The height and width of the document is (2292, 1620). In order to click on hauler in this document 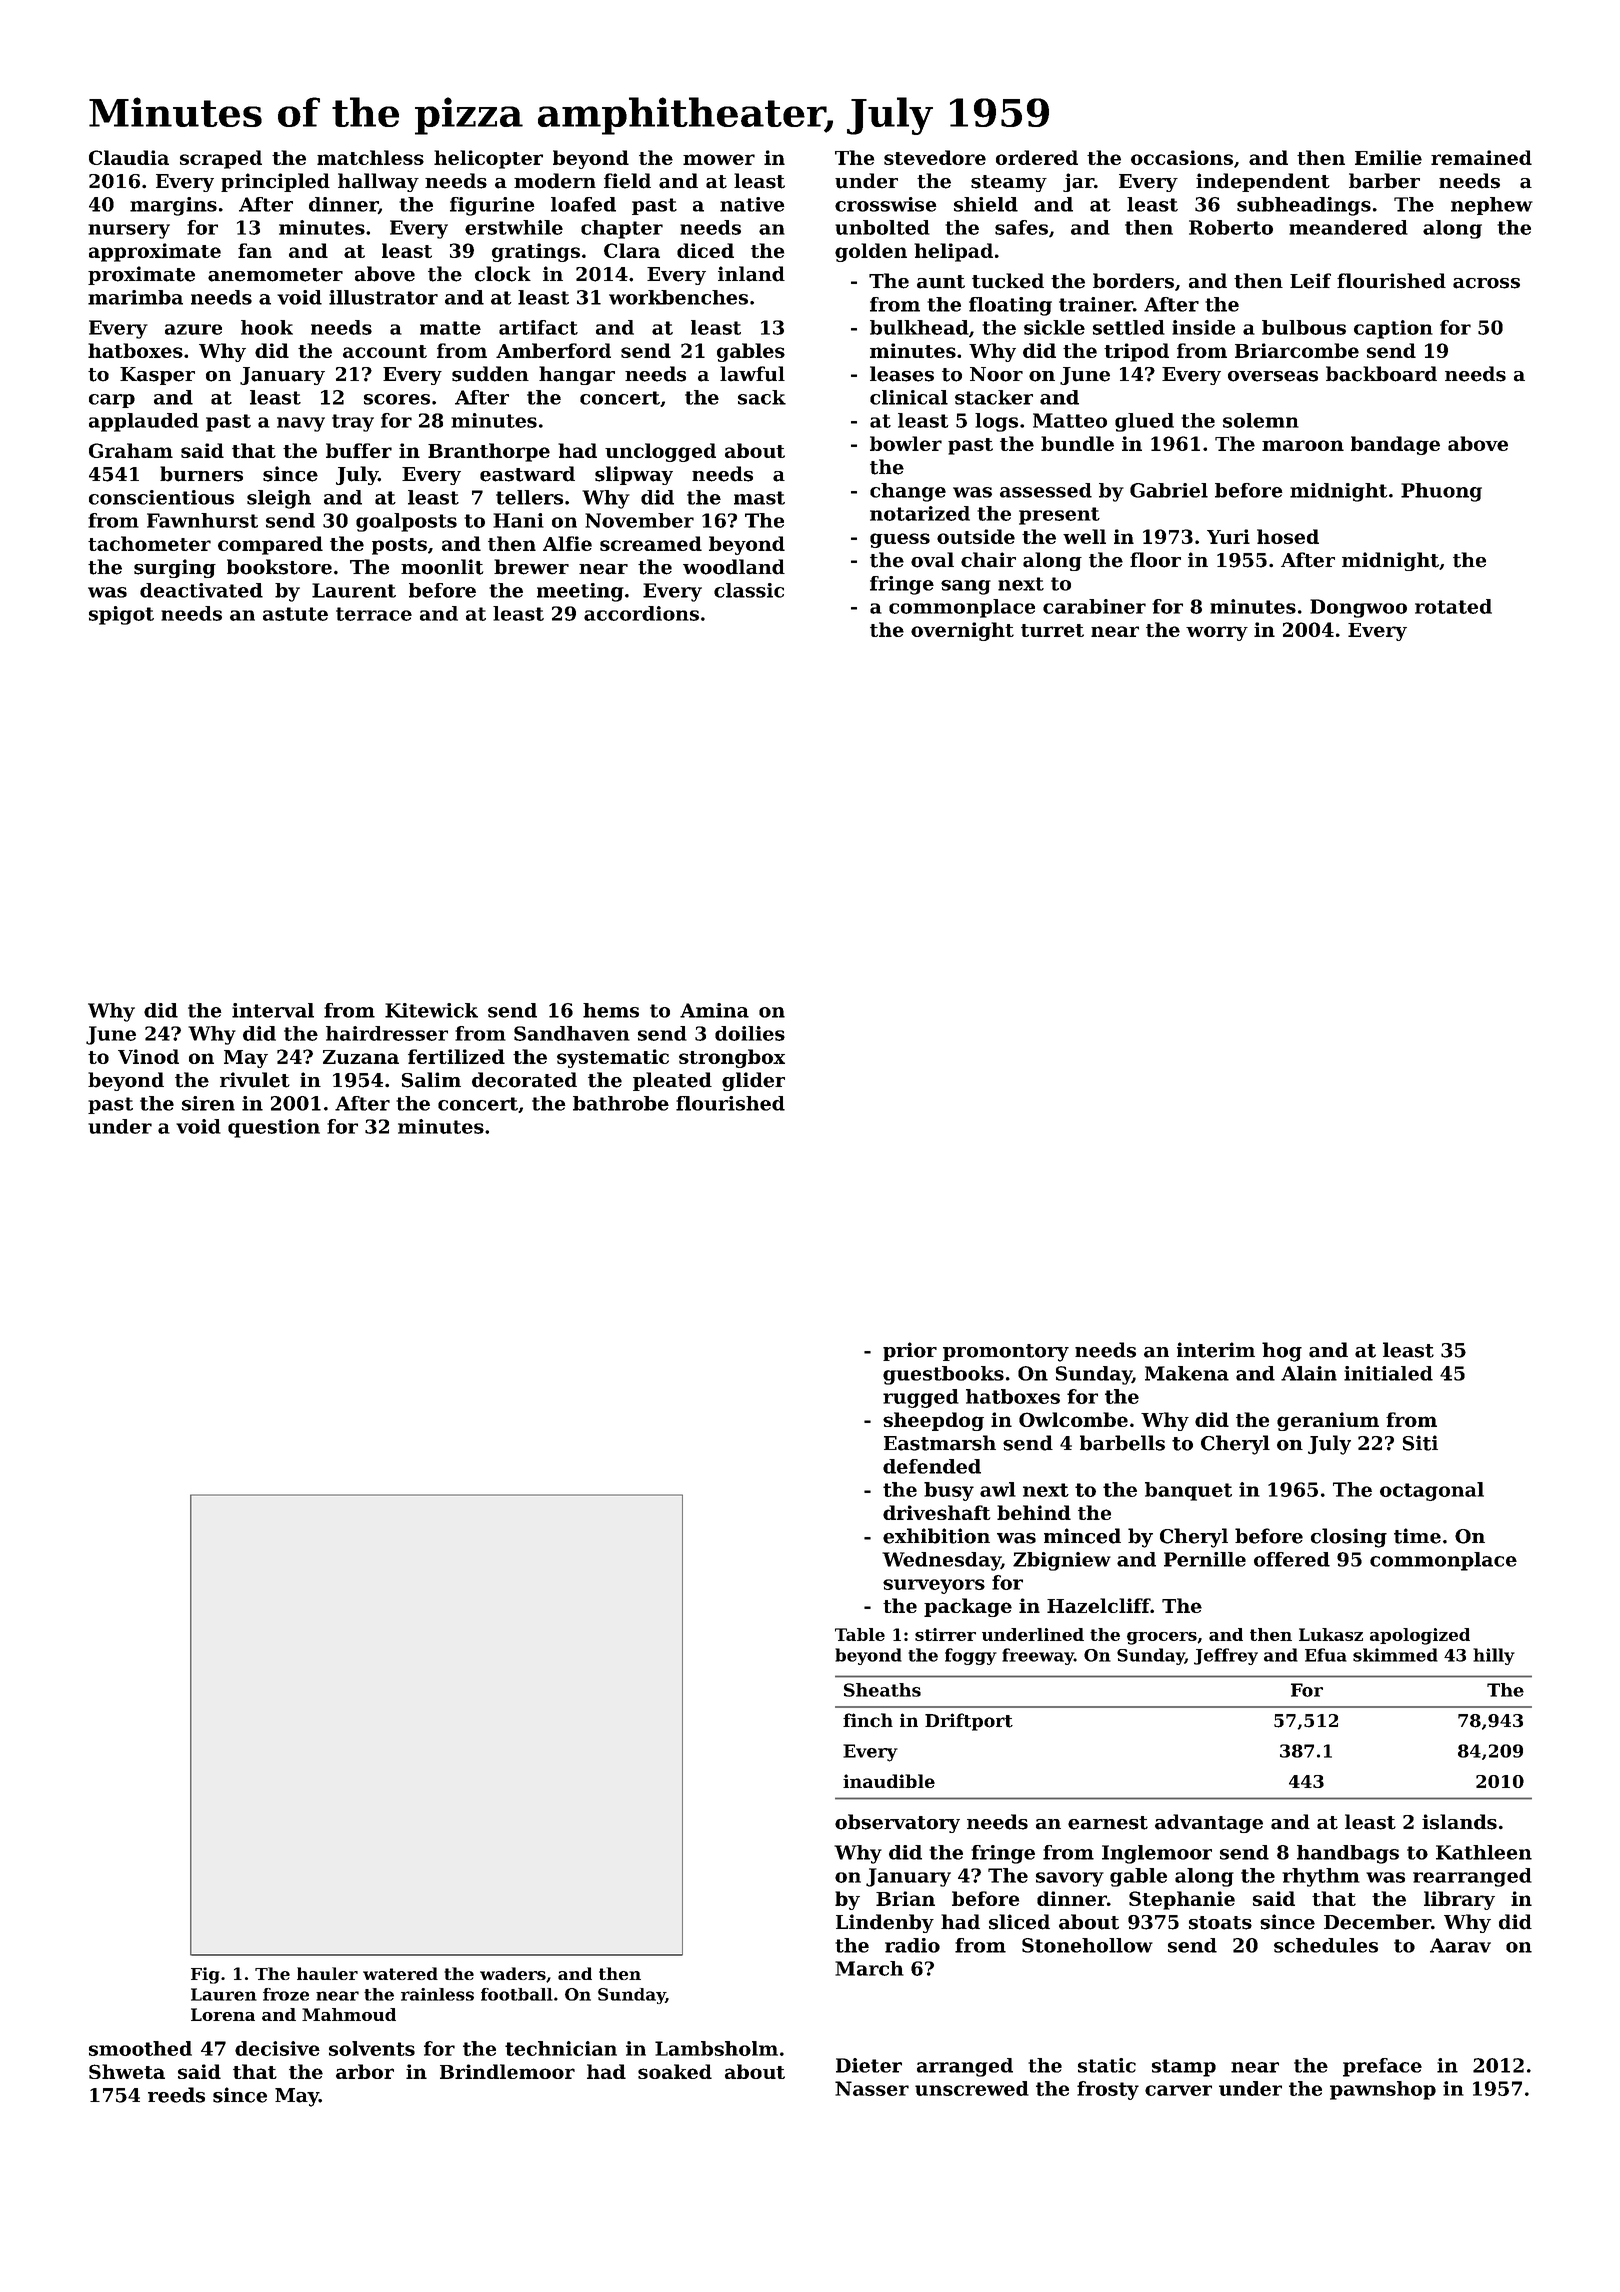, I will do `click(327, 1973)`.
